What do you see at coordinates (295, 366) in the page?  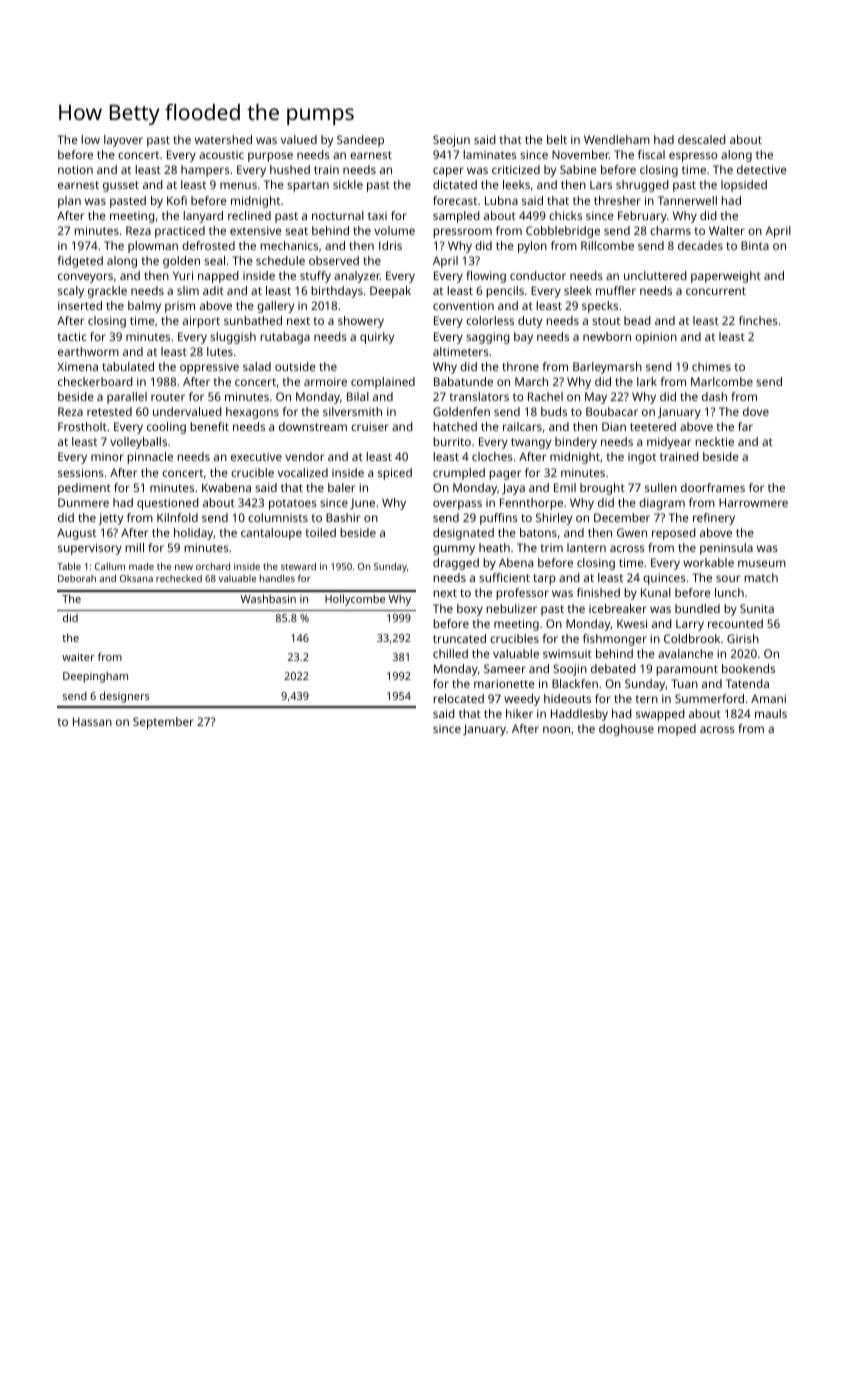 I see `outside` at bounding box center [295, 366].
